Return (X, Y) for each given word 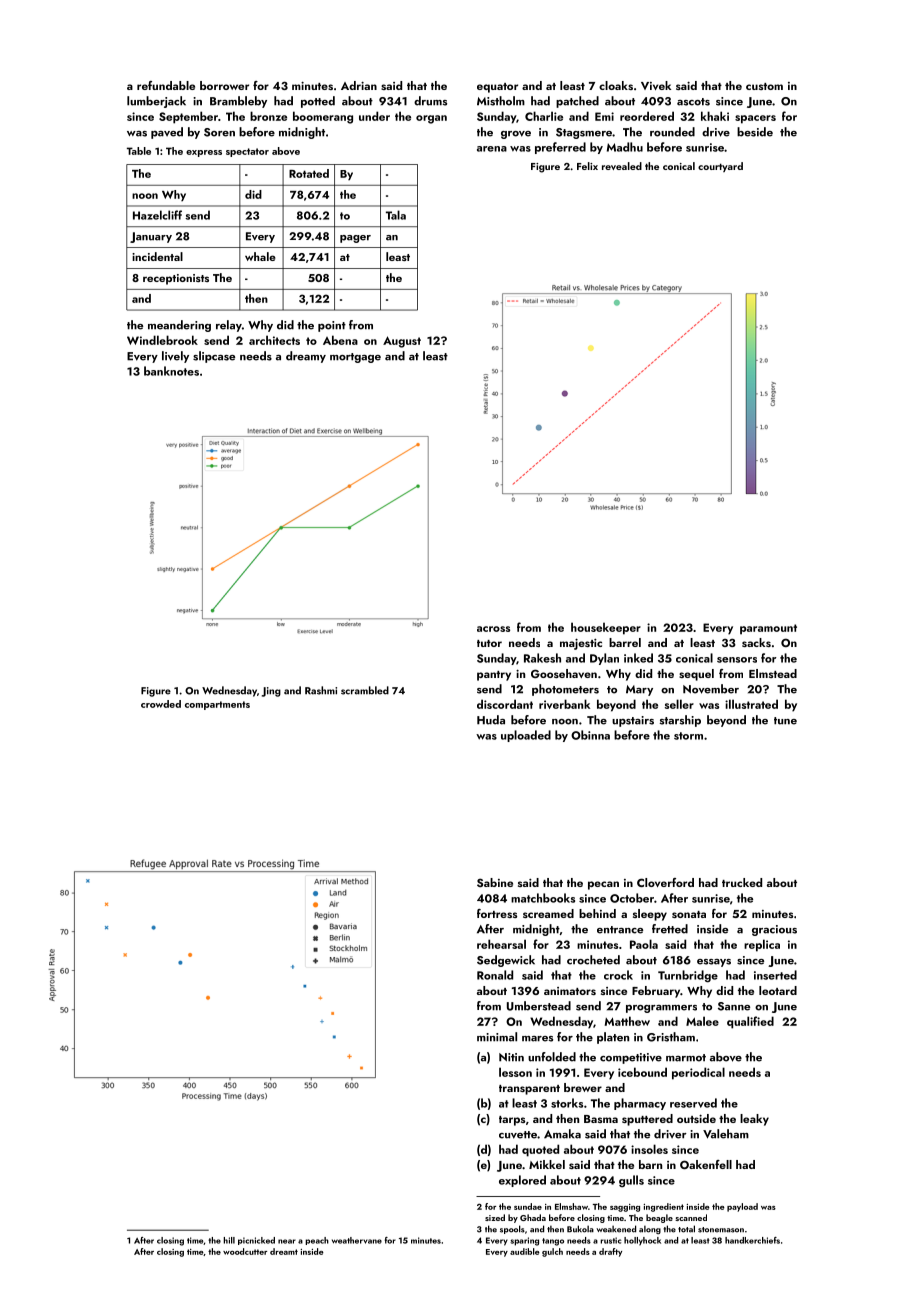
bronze (268, 116)
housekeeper (606, 628)
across (493, 629)
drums (430, 101)
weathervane (357, 1240)
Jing (271, 692)
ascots (693, 102)
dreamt (284, 1251)
